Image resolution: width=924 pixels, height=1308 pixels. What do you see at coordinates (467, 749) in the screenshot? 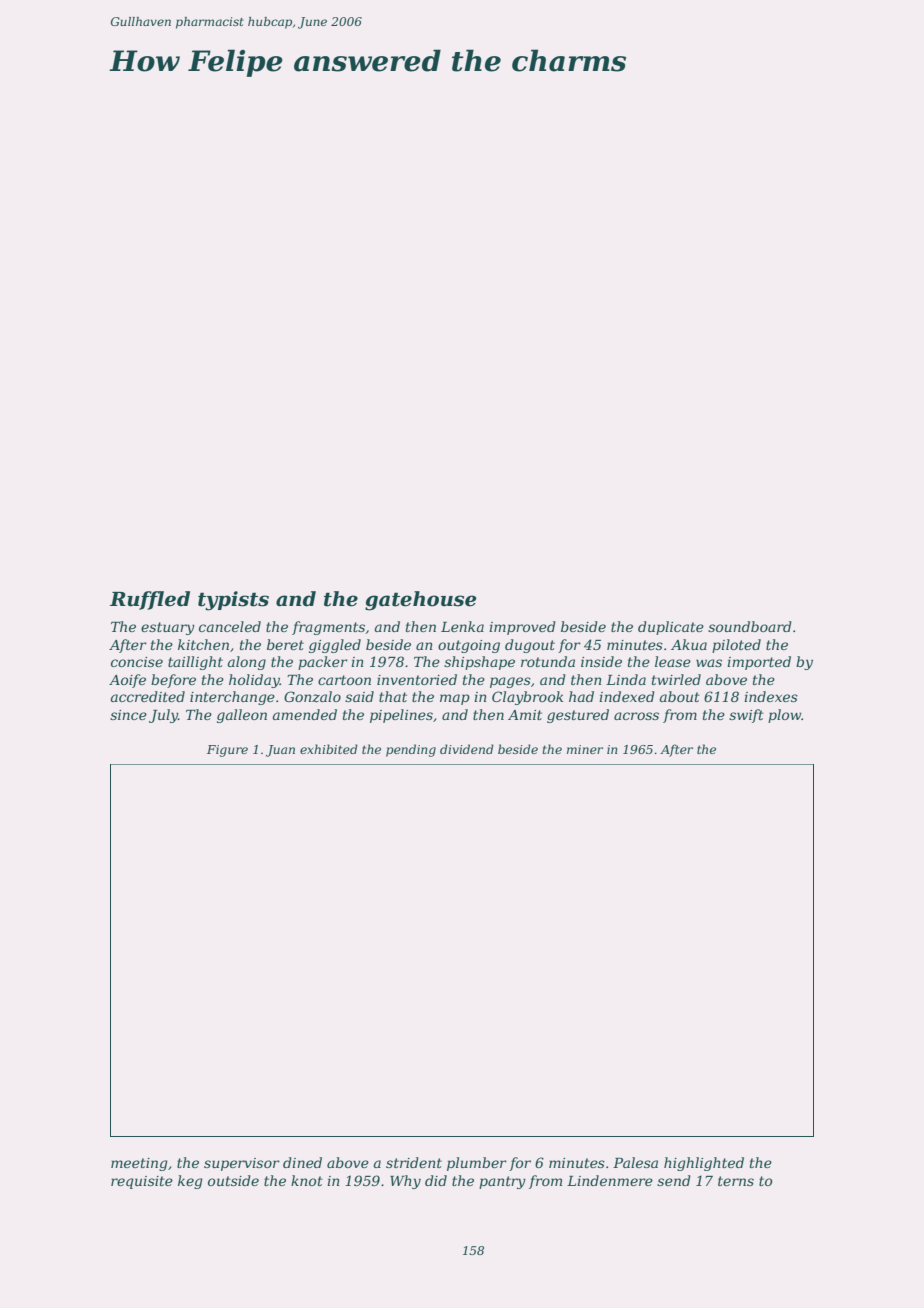
I see `dividend` at bounding box center [467, 749].
